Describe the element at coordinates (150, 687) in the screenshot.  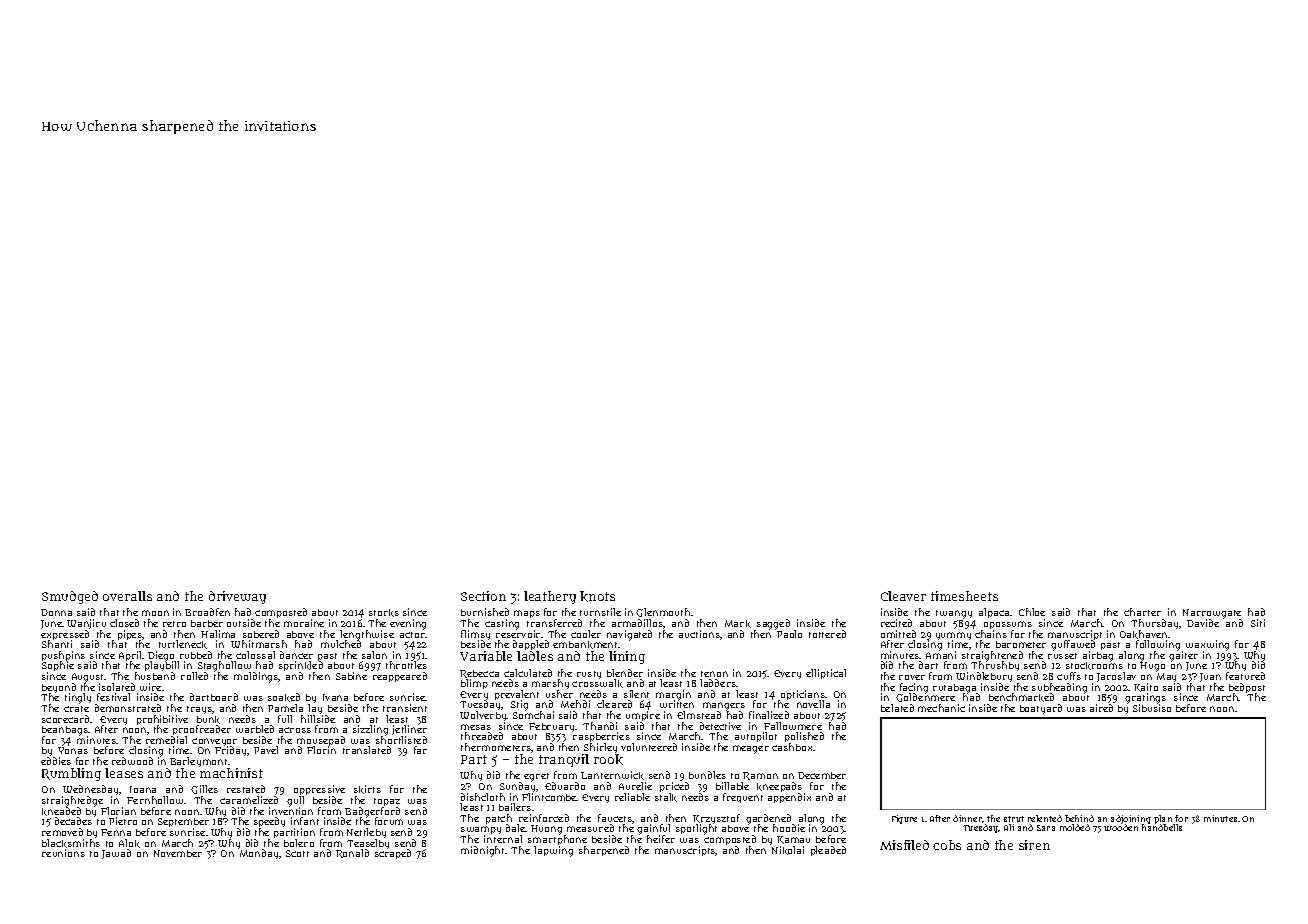
I see `wire` at that location.
